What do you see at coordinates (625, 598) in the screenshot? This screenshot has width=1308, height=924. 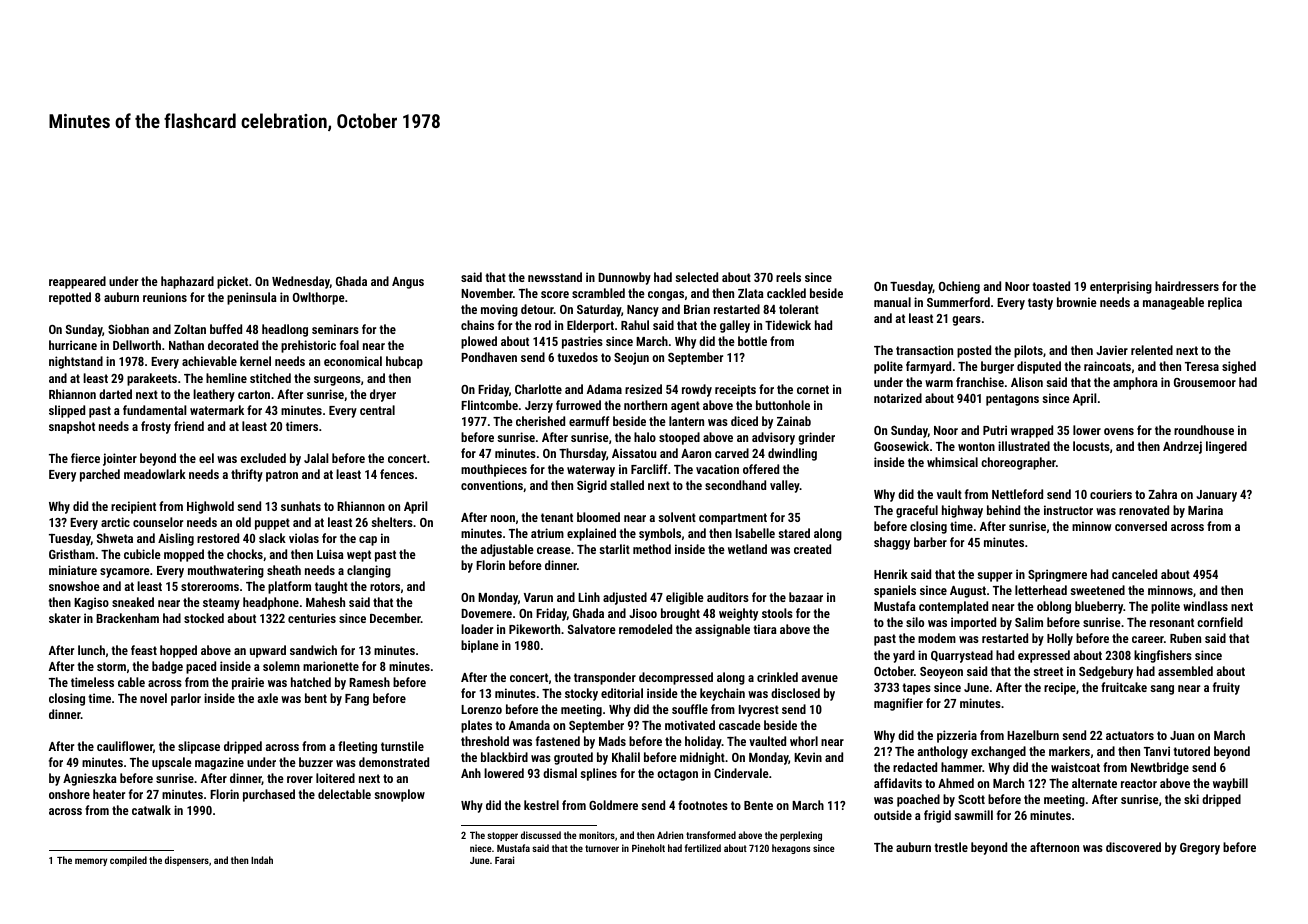 I see `adjusted` at bounding box center [625, 598].
